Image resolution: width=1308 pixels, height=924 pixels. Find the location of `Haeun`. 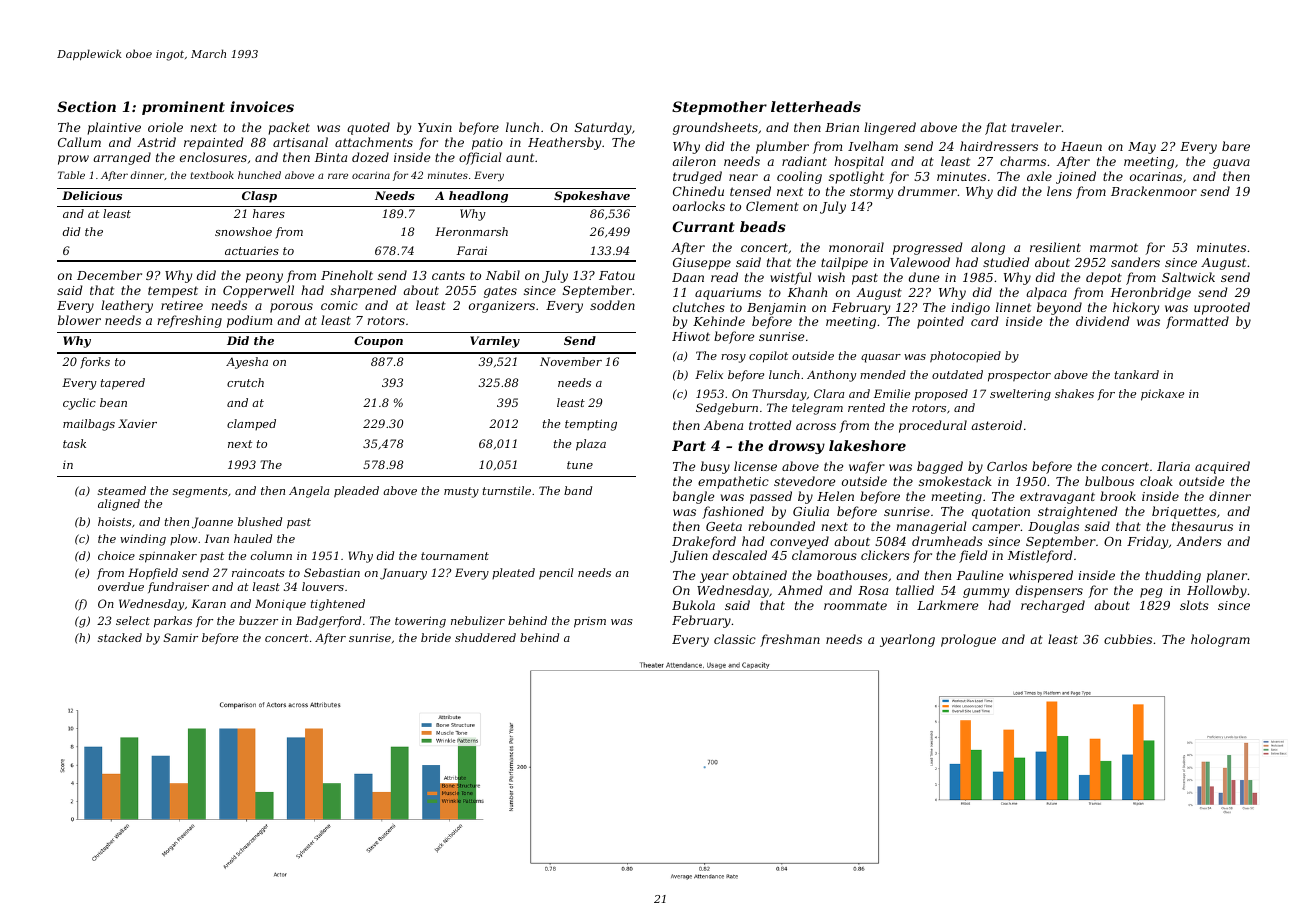

Haeun is located at coordinates (1081, 146).
